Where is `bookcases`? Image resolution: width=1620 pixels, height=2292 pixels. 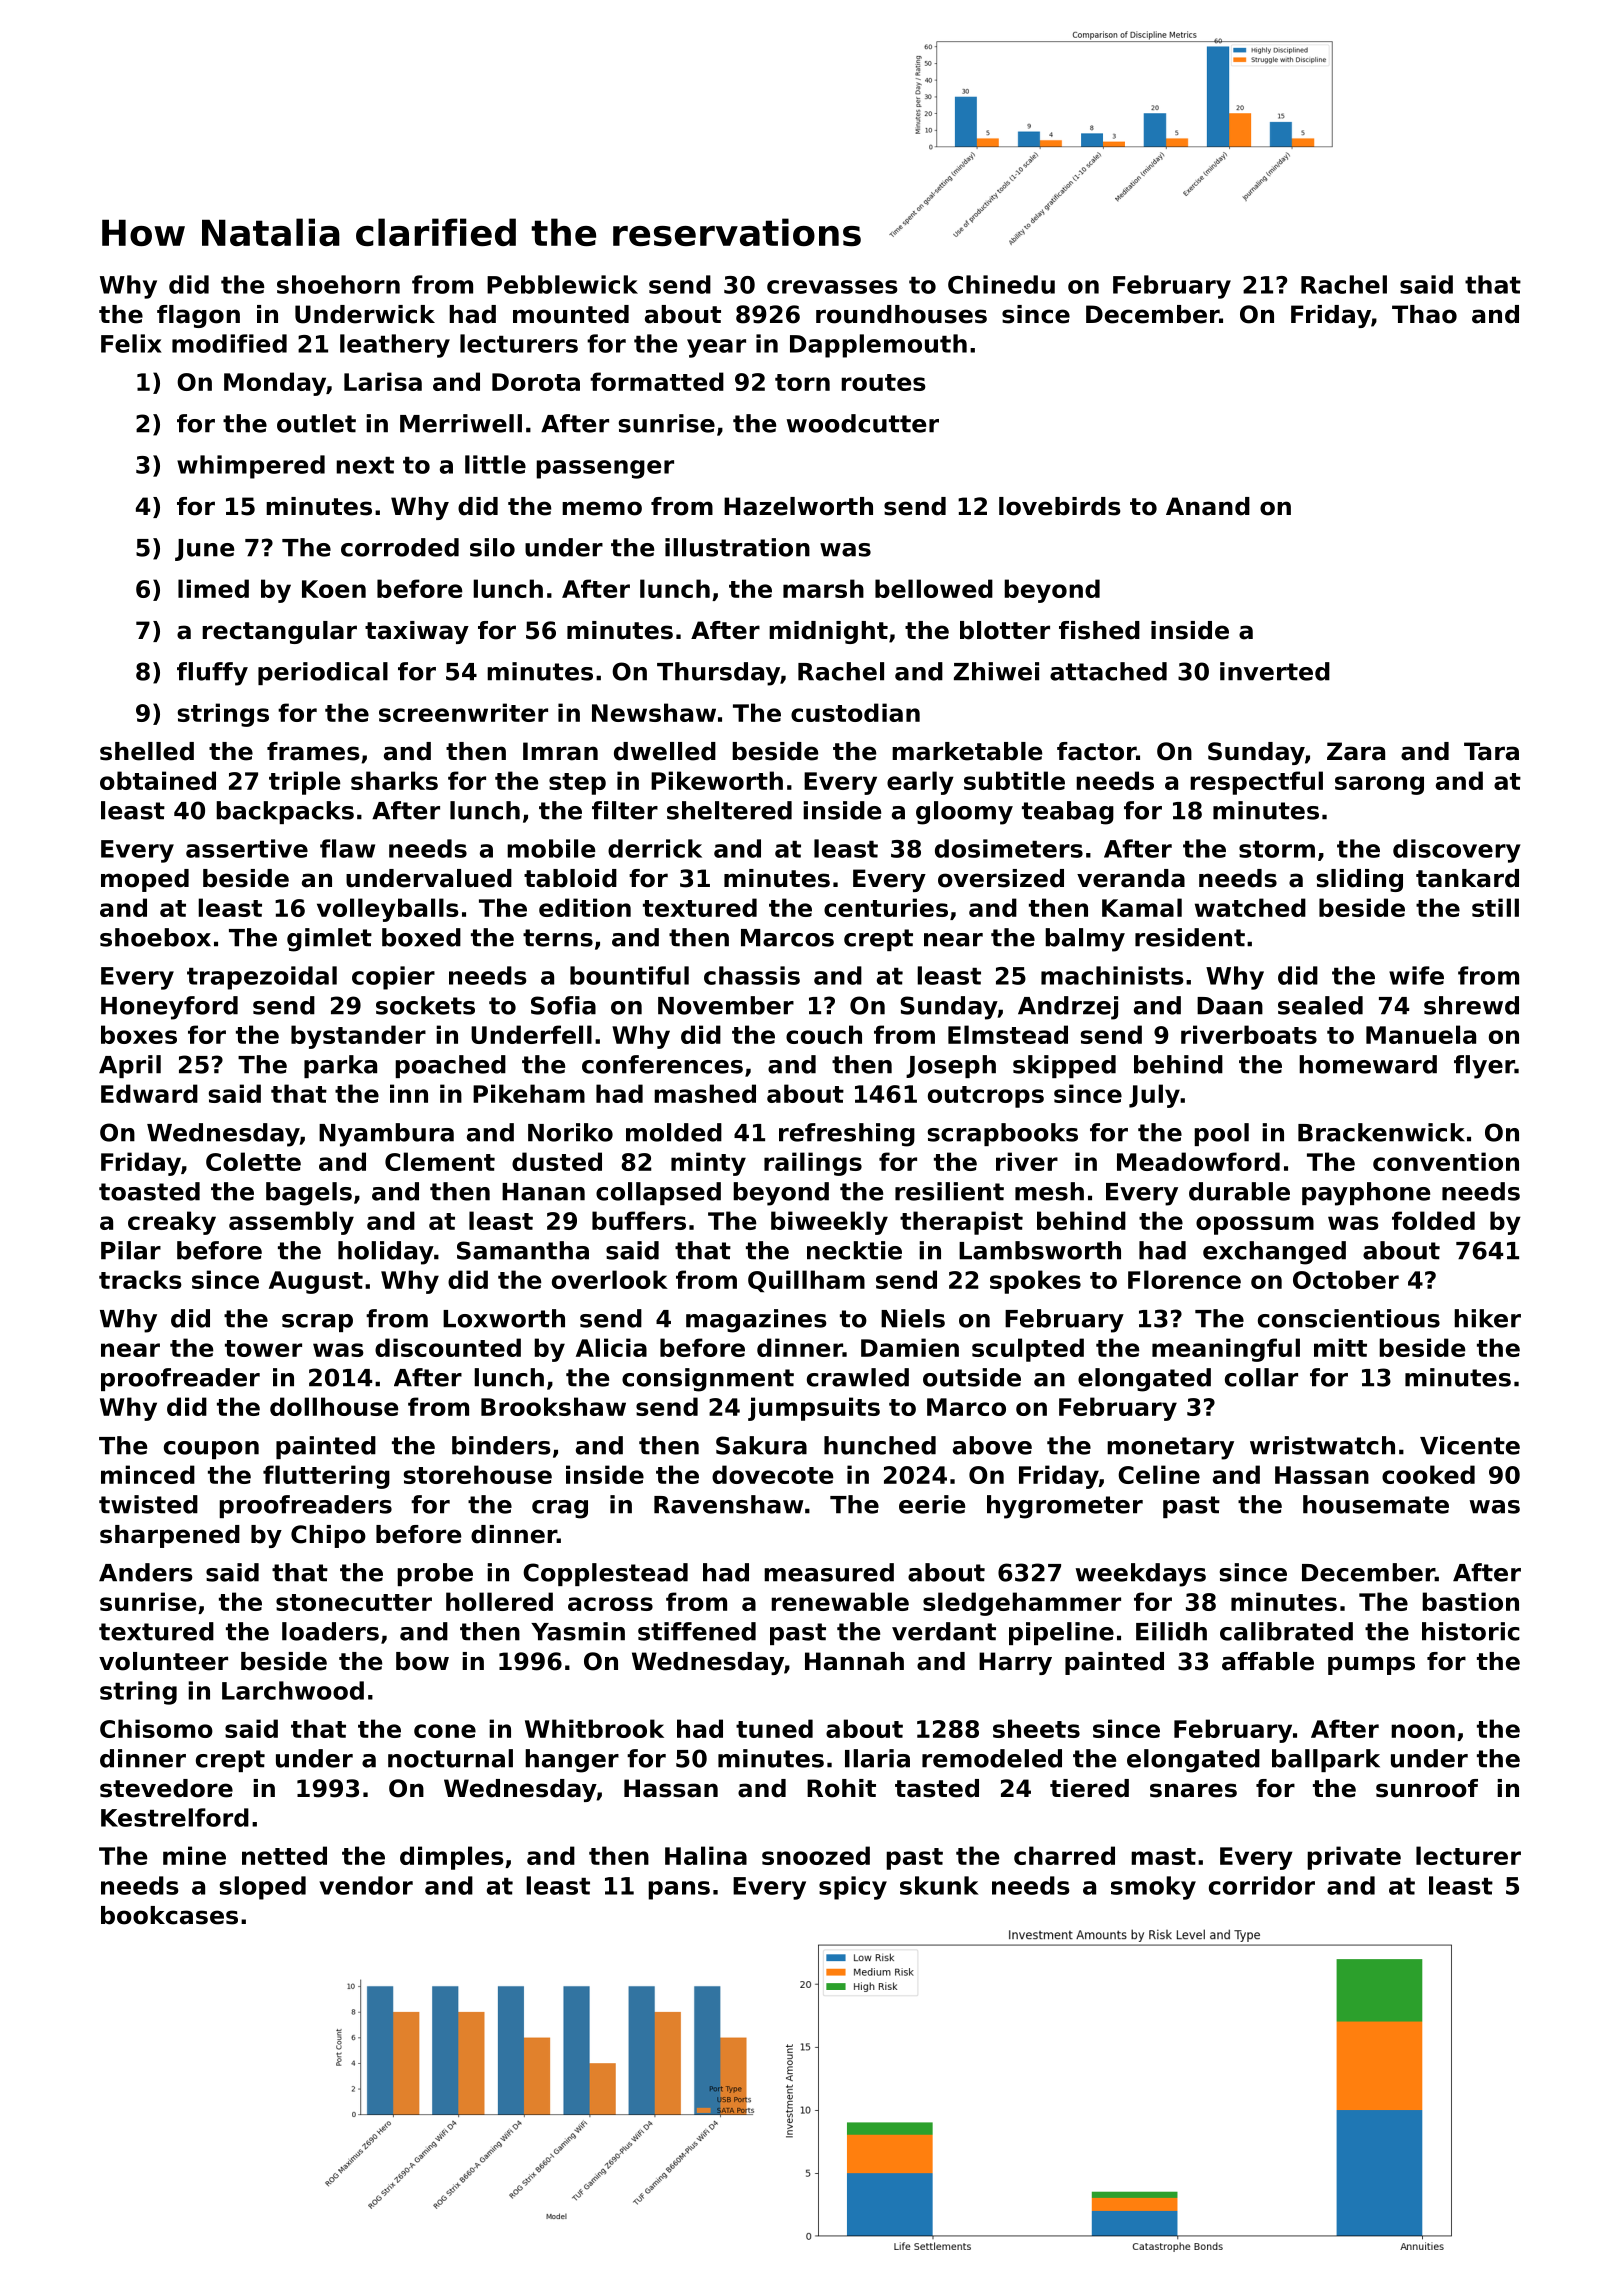 bookcases is located at coordinates (169, 1915).
